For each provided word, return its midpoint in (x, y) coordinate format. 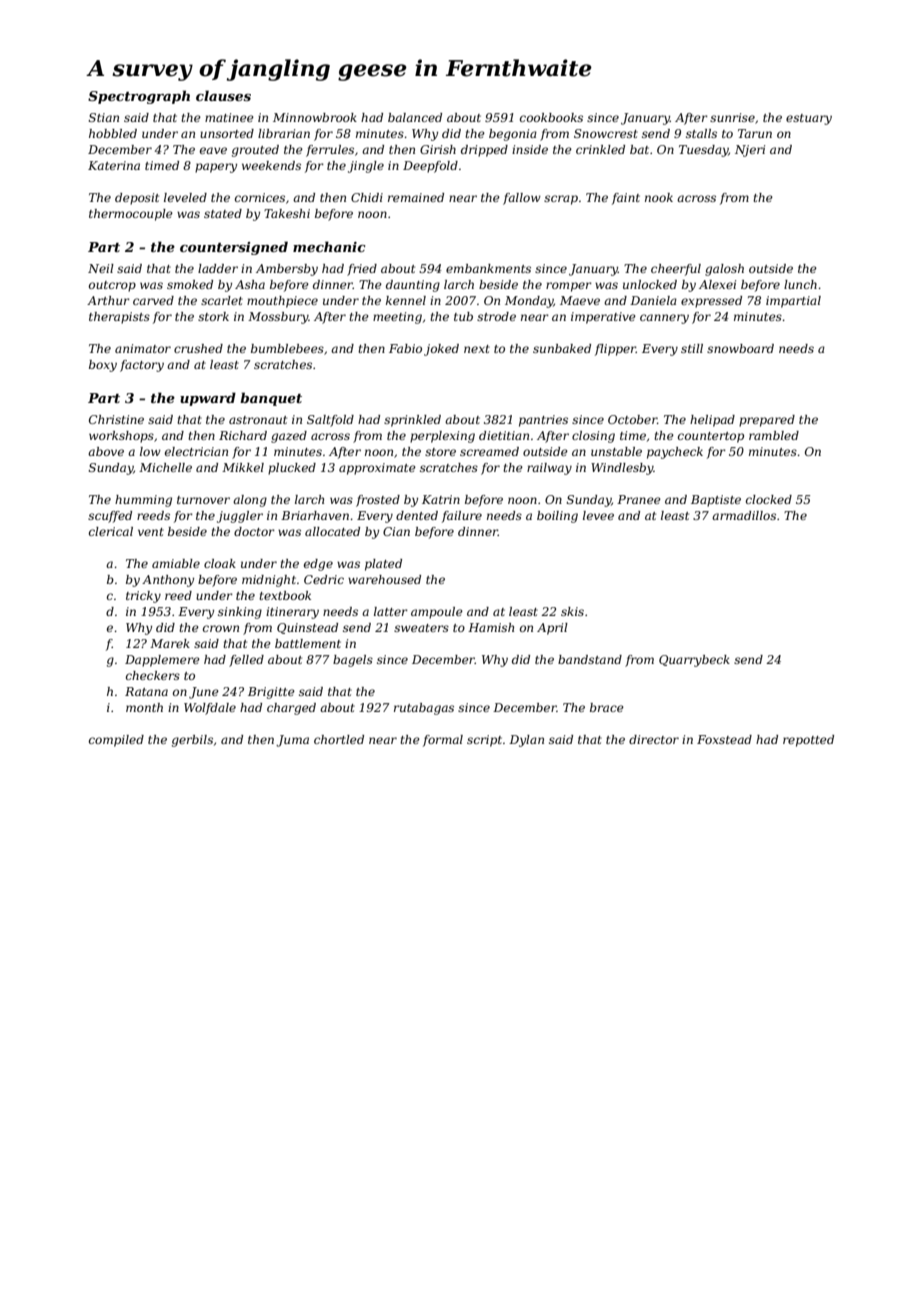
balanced (415, 117)
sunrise (732, 117)
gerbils (192, 741)
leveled (185, 197)
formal (443, 741)
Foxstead (724, 739)
